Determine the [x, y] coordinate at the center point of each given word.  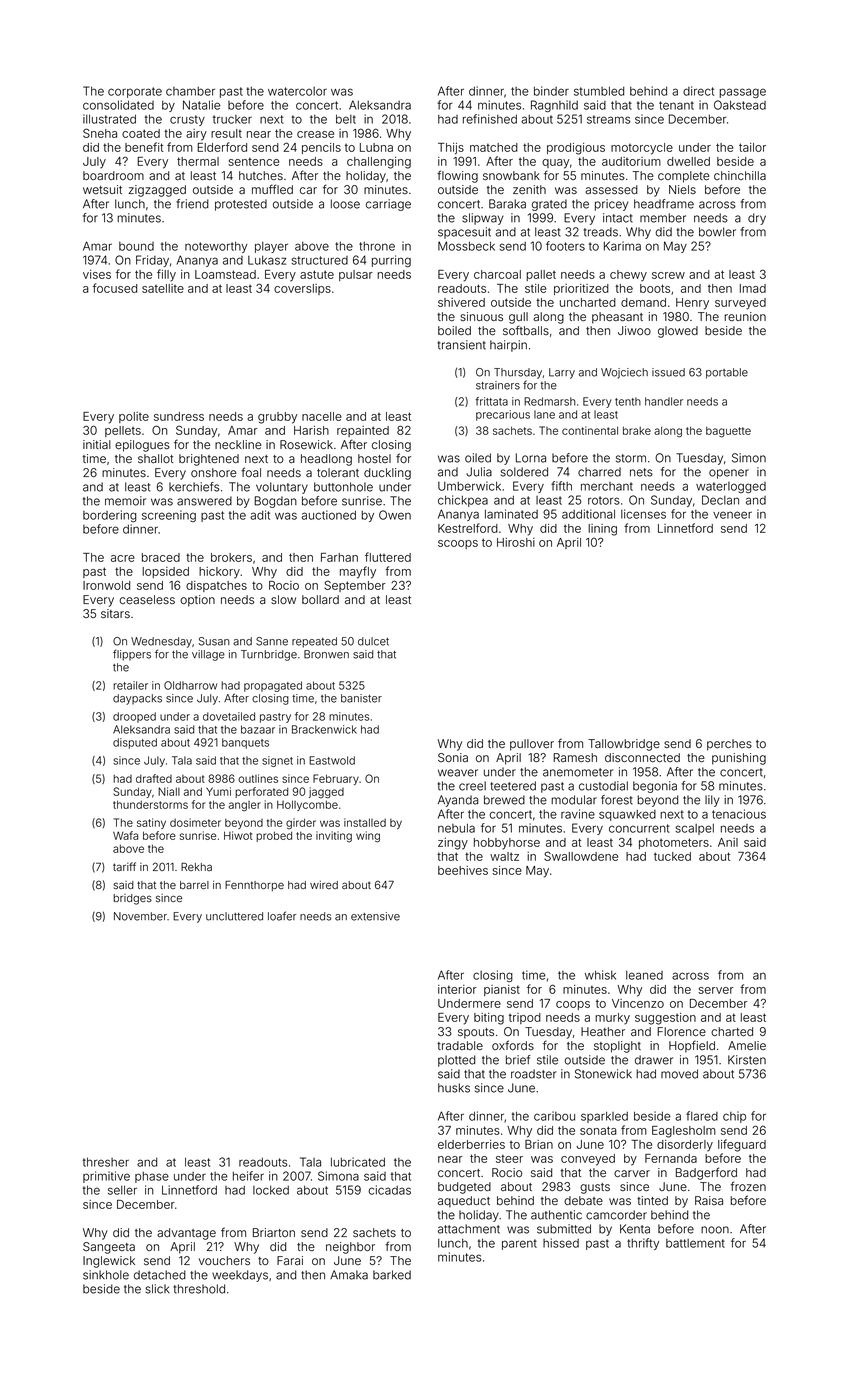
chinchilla [740, 175]
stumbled [599, 91]
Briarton [274, 1232]
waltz [504, 856]
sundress [179, 416]
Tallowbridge [624, 745]
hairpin [508, 346]
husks [454, 1088]
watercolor [297, 91]
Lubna [376, 147]
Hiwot [238, 835]
